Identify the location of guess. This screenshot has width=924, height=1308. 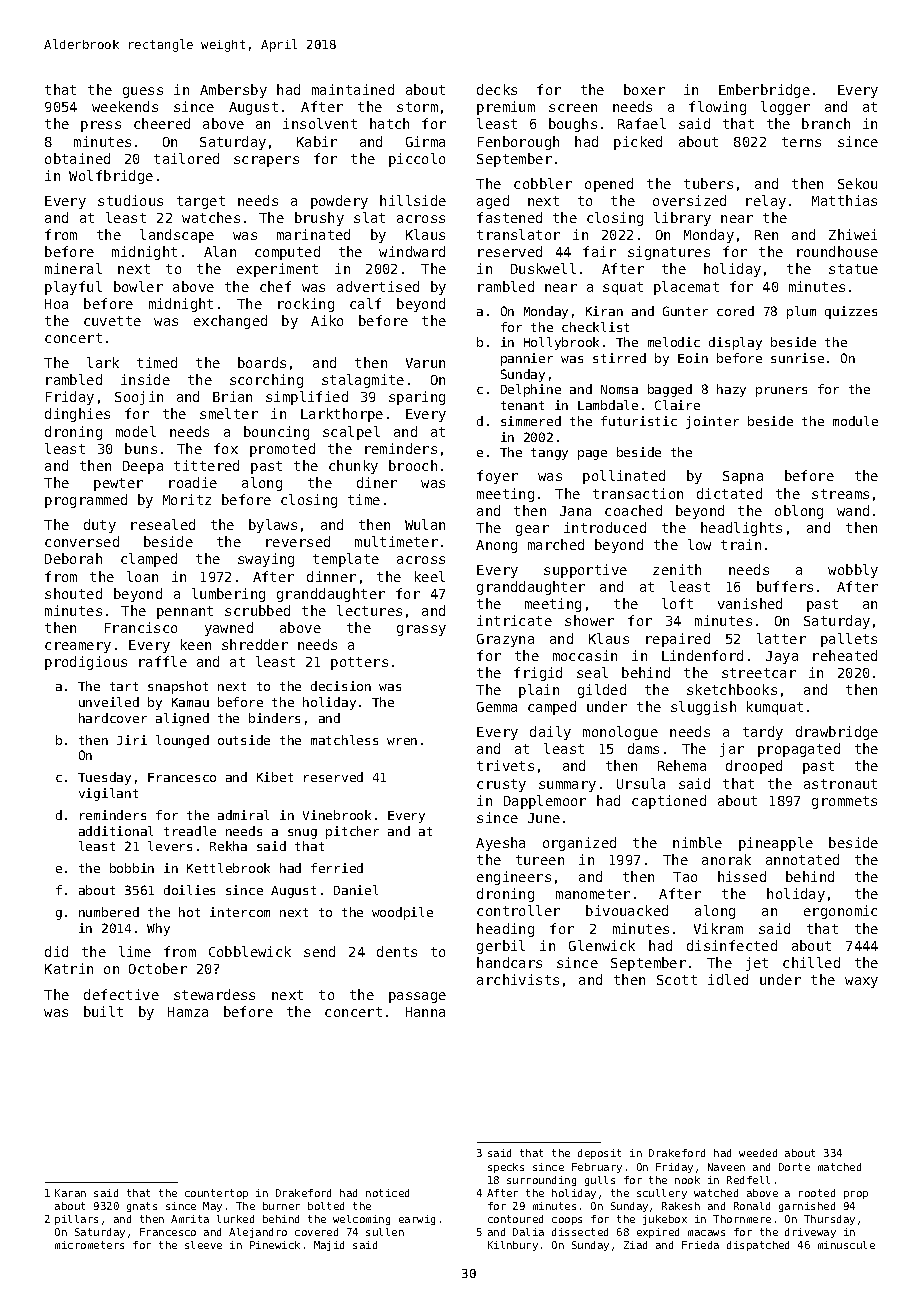
(143, 92).
